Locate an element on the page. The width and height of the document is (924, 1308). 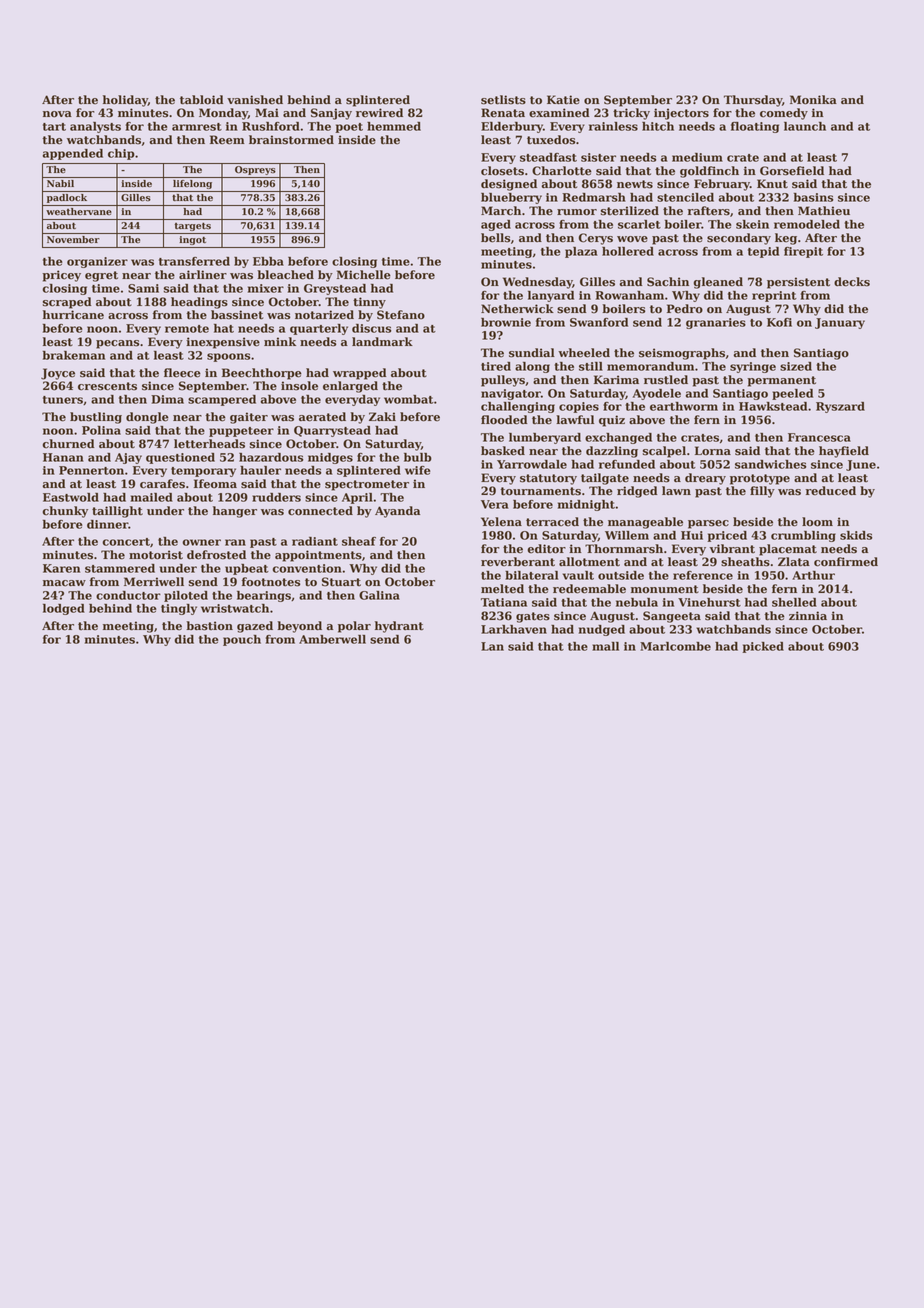
brownie is located at coordinates (506, 322).
